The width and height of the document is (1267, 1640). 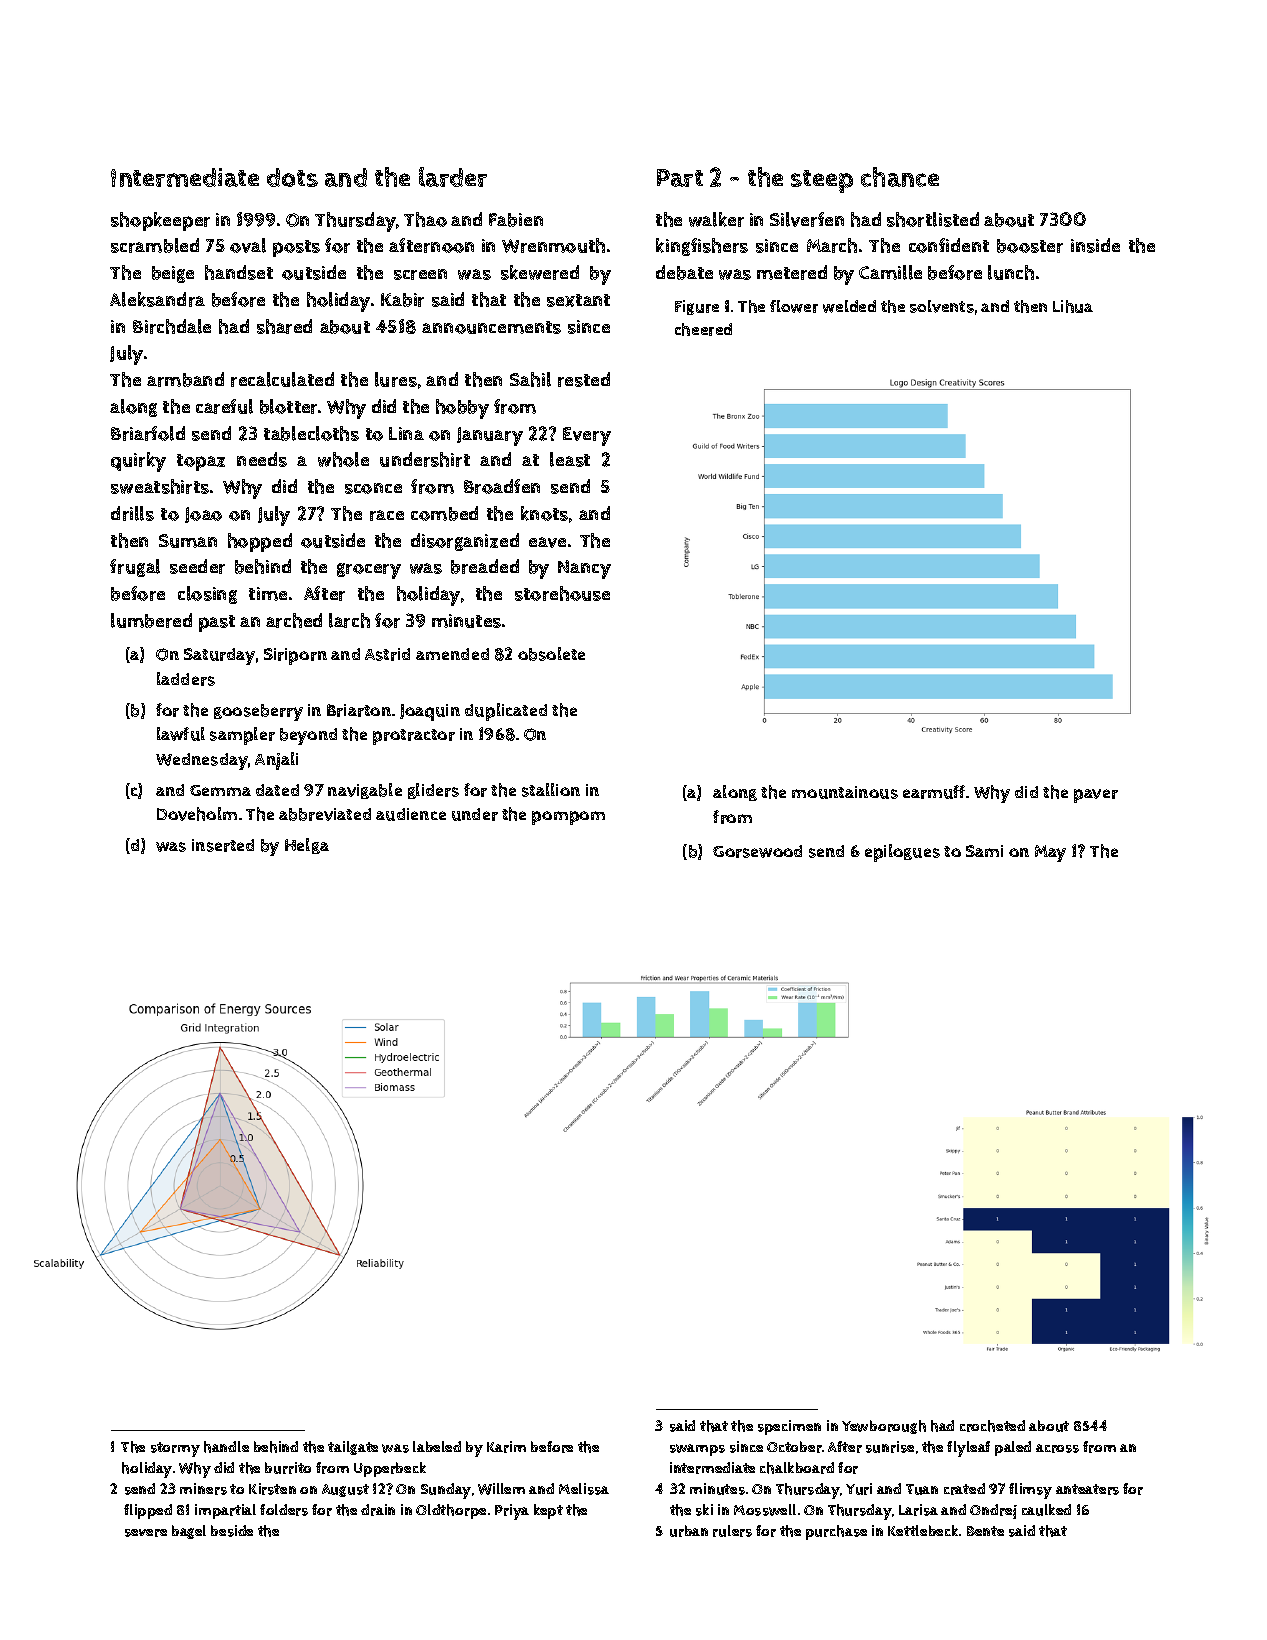 What do you see at coordinates (226, 1447) in the document?
I see `handle` at bounding box center [226, 1447].
